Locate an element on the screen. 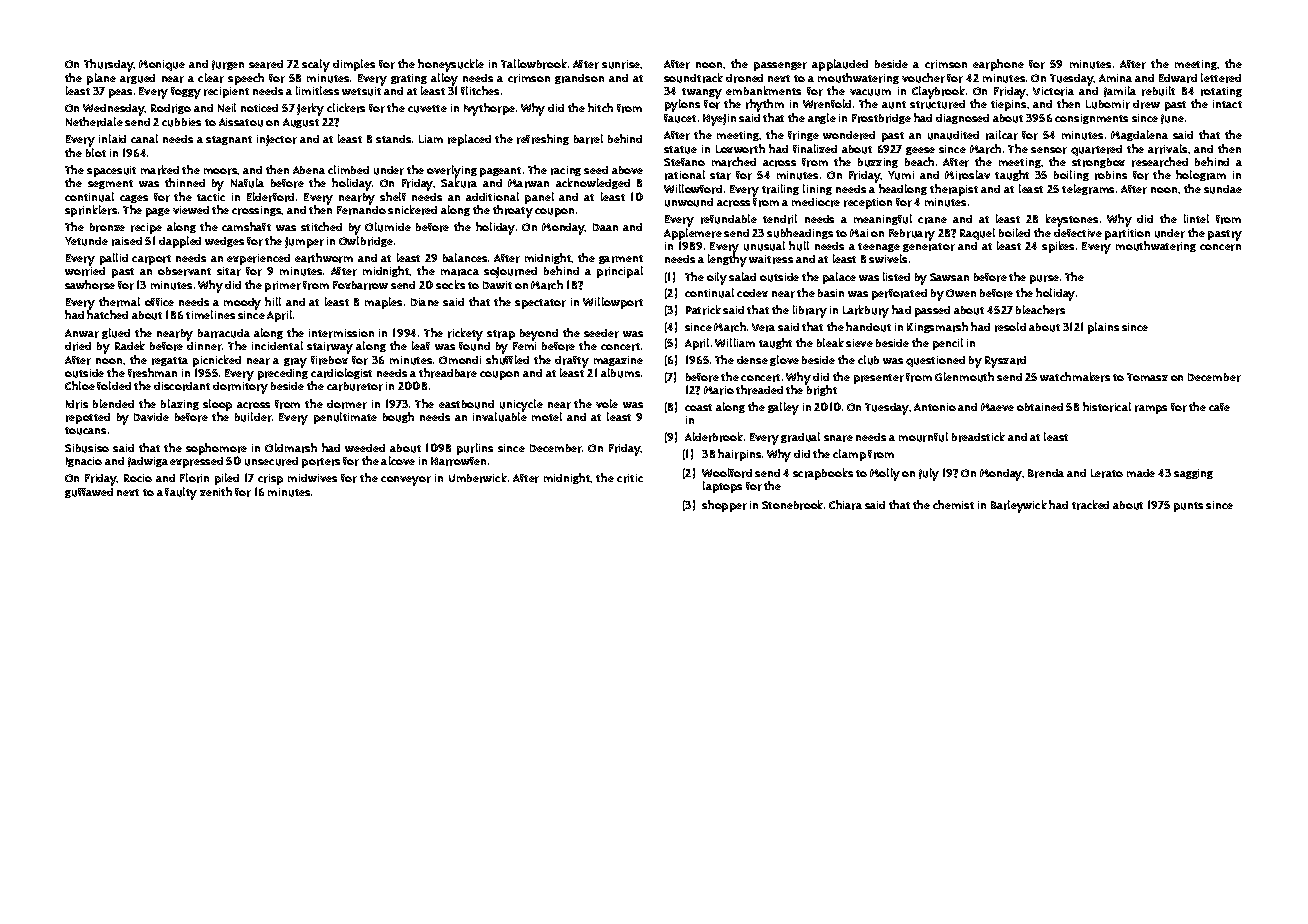 The width and height of the screenshot is (1308, 924). plains is located at coordinates (1103, 328).
